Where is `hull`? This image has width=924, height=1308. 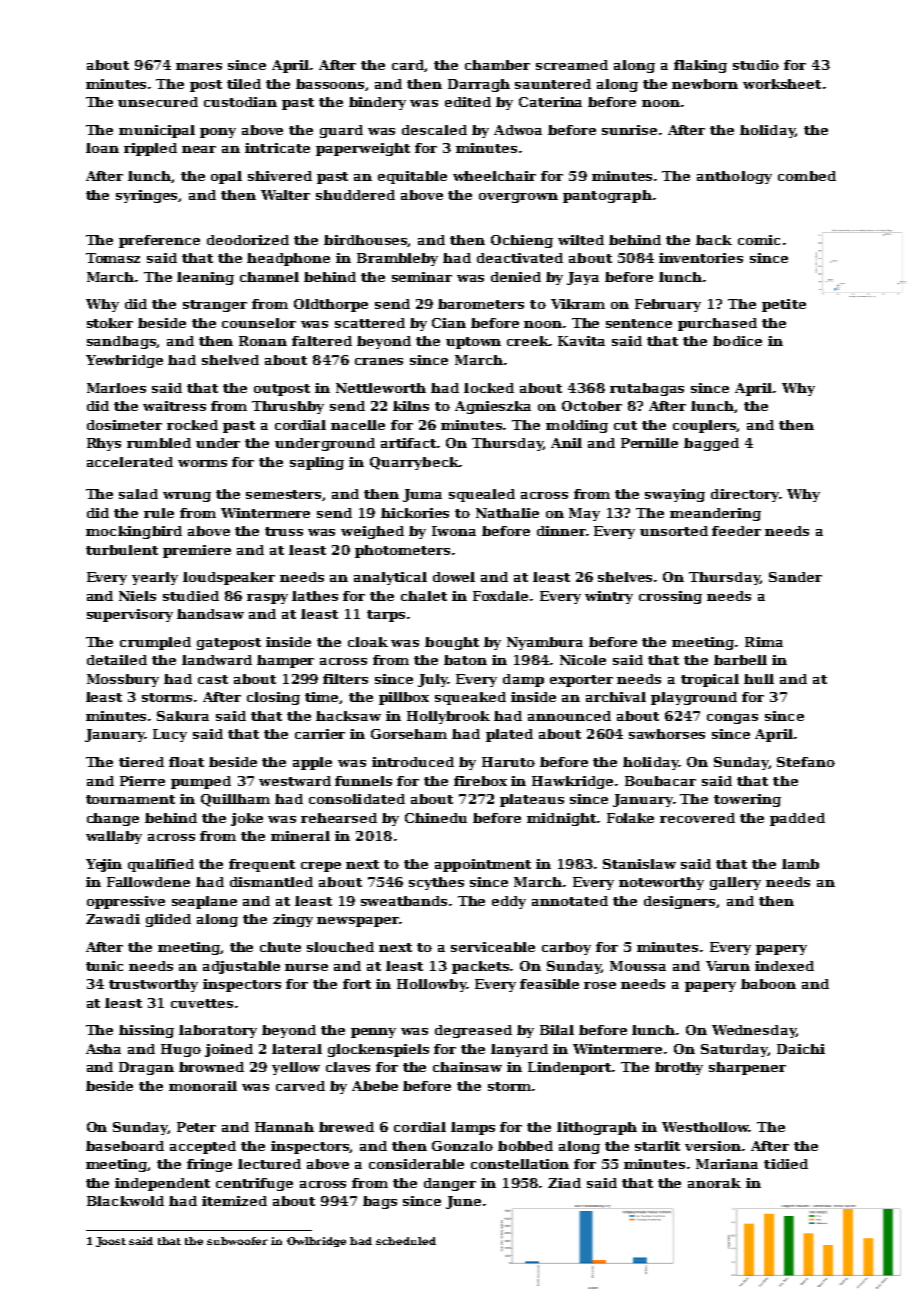 hull is located at coordinates (759, 679).
